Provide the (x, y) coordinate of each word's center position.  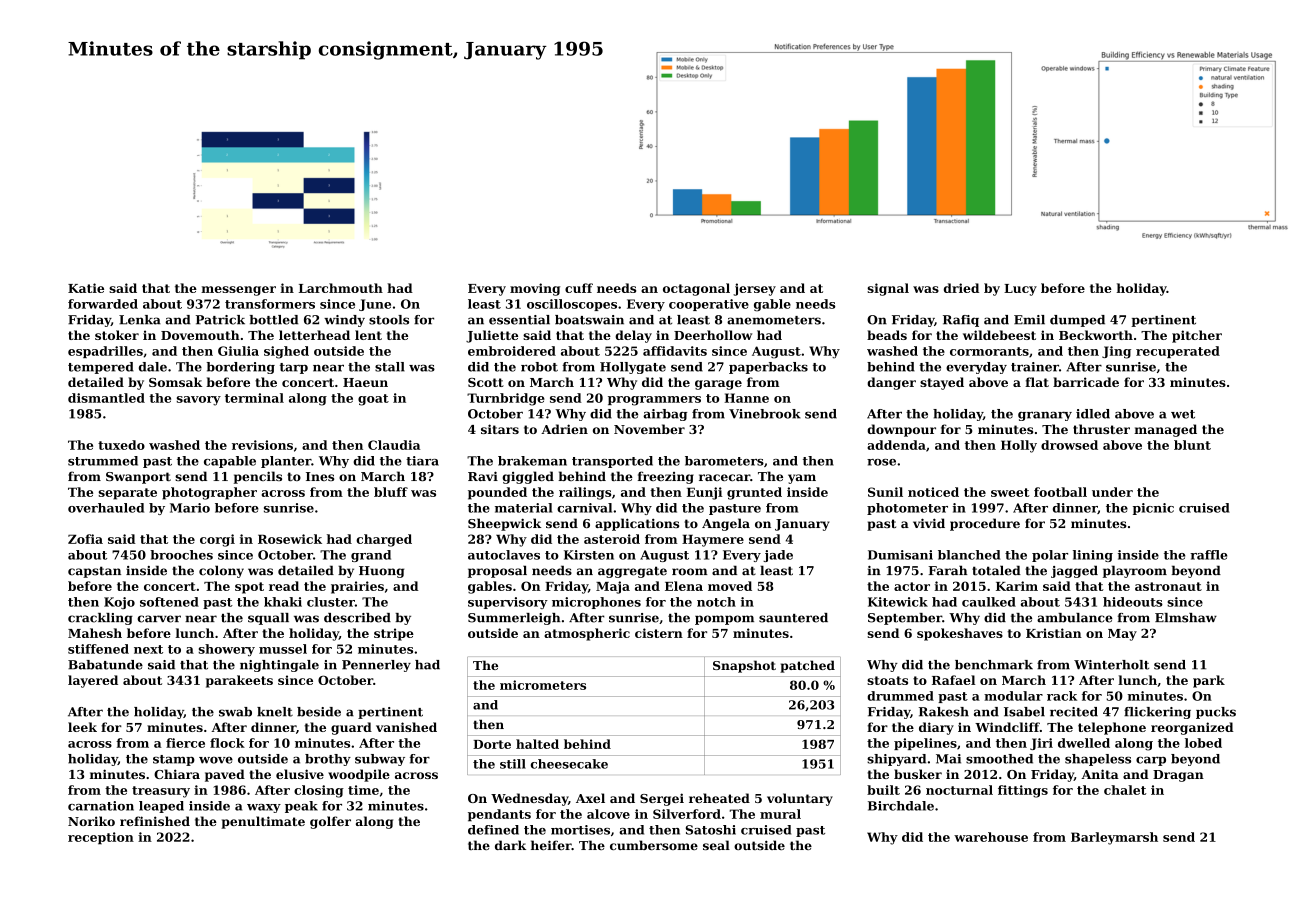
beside (319, 712)
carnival (584, 508)
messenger (238, 291)
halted (537, 744)
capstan (94, 572)
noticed (933, 492)
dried (961, 288)
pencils (258, 477)
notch (716, 602)
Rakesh (944, 712)
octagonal (696, 289)
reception (101, 838)
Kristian (1054, 633)
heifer (551, 845)
